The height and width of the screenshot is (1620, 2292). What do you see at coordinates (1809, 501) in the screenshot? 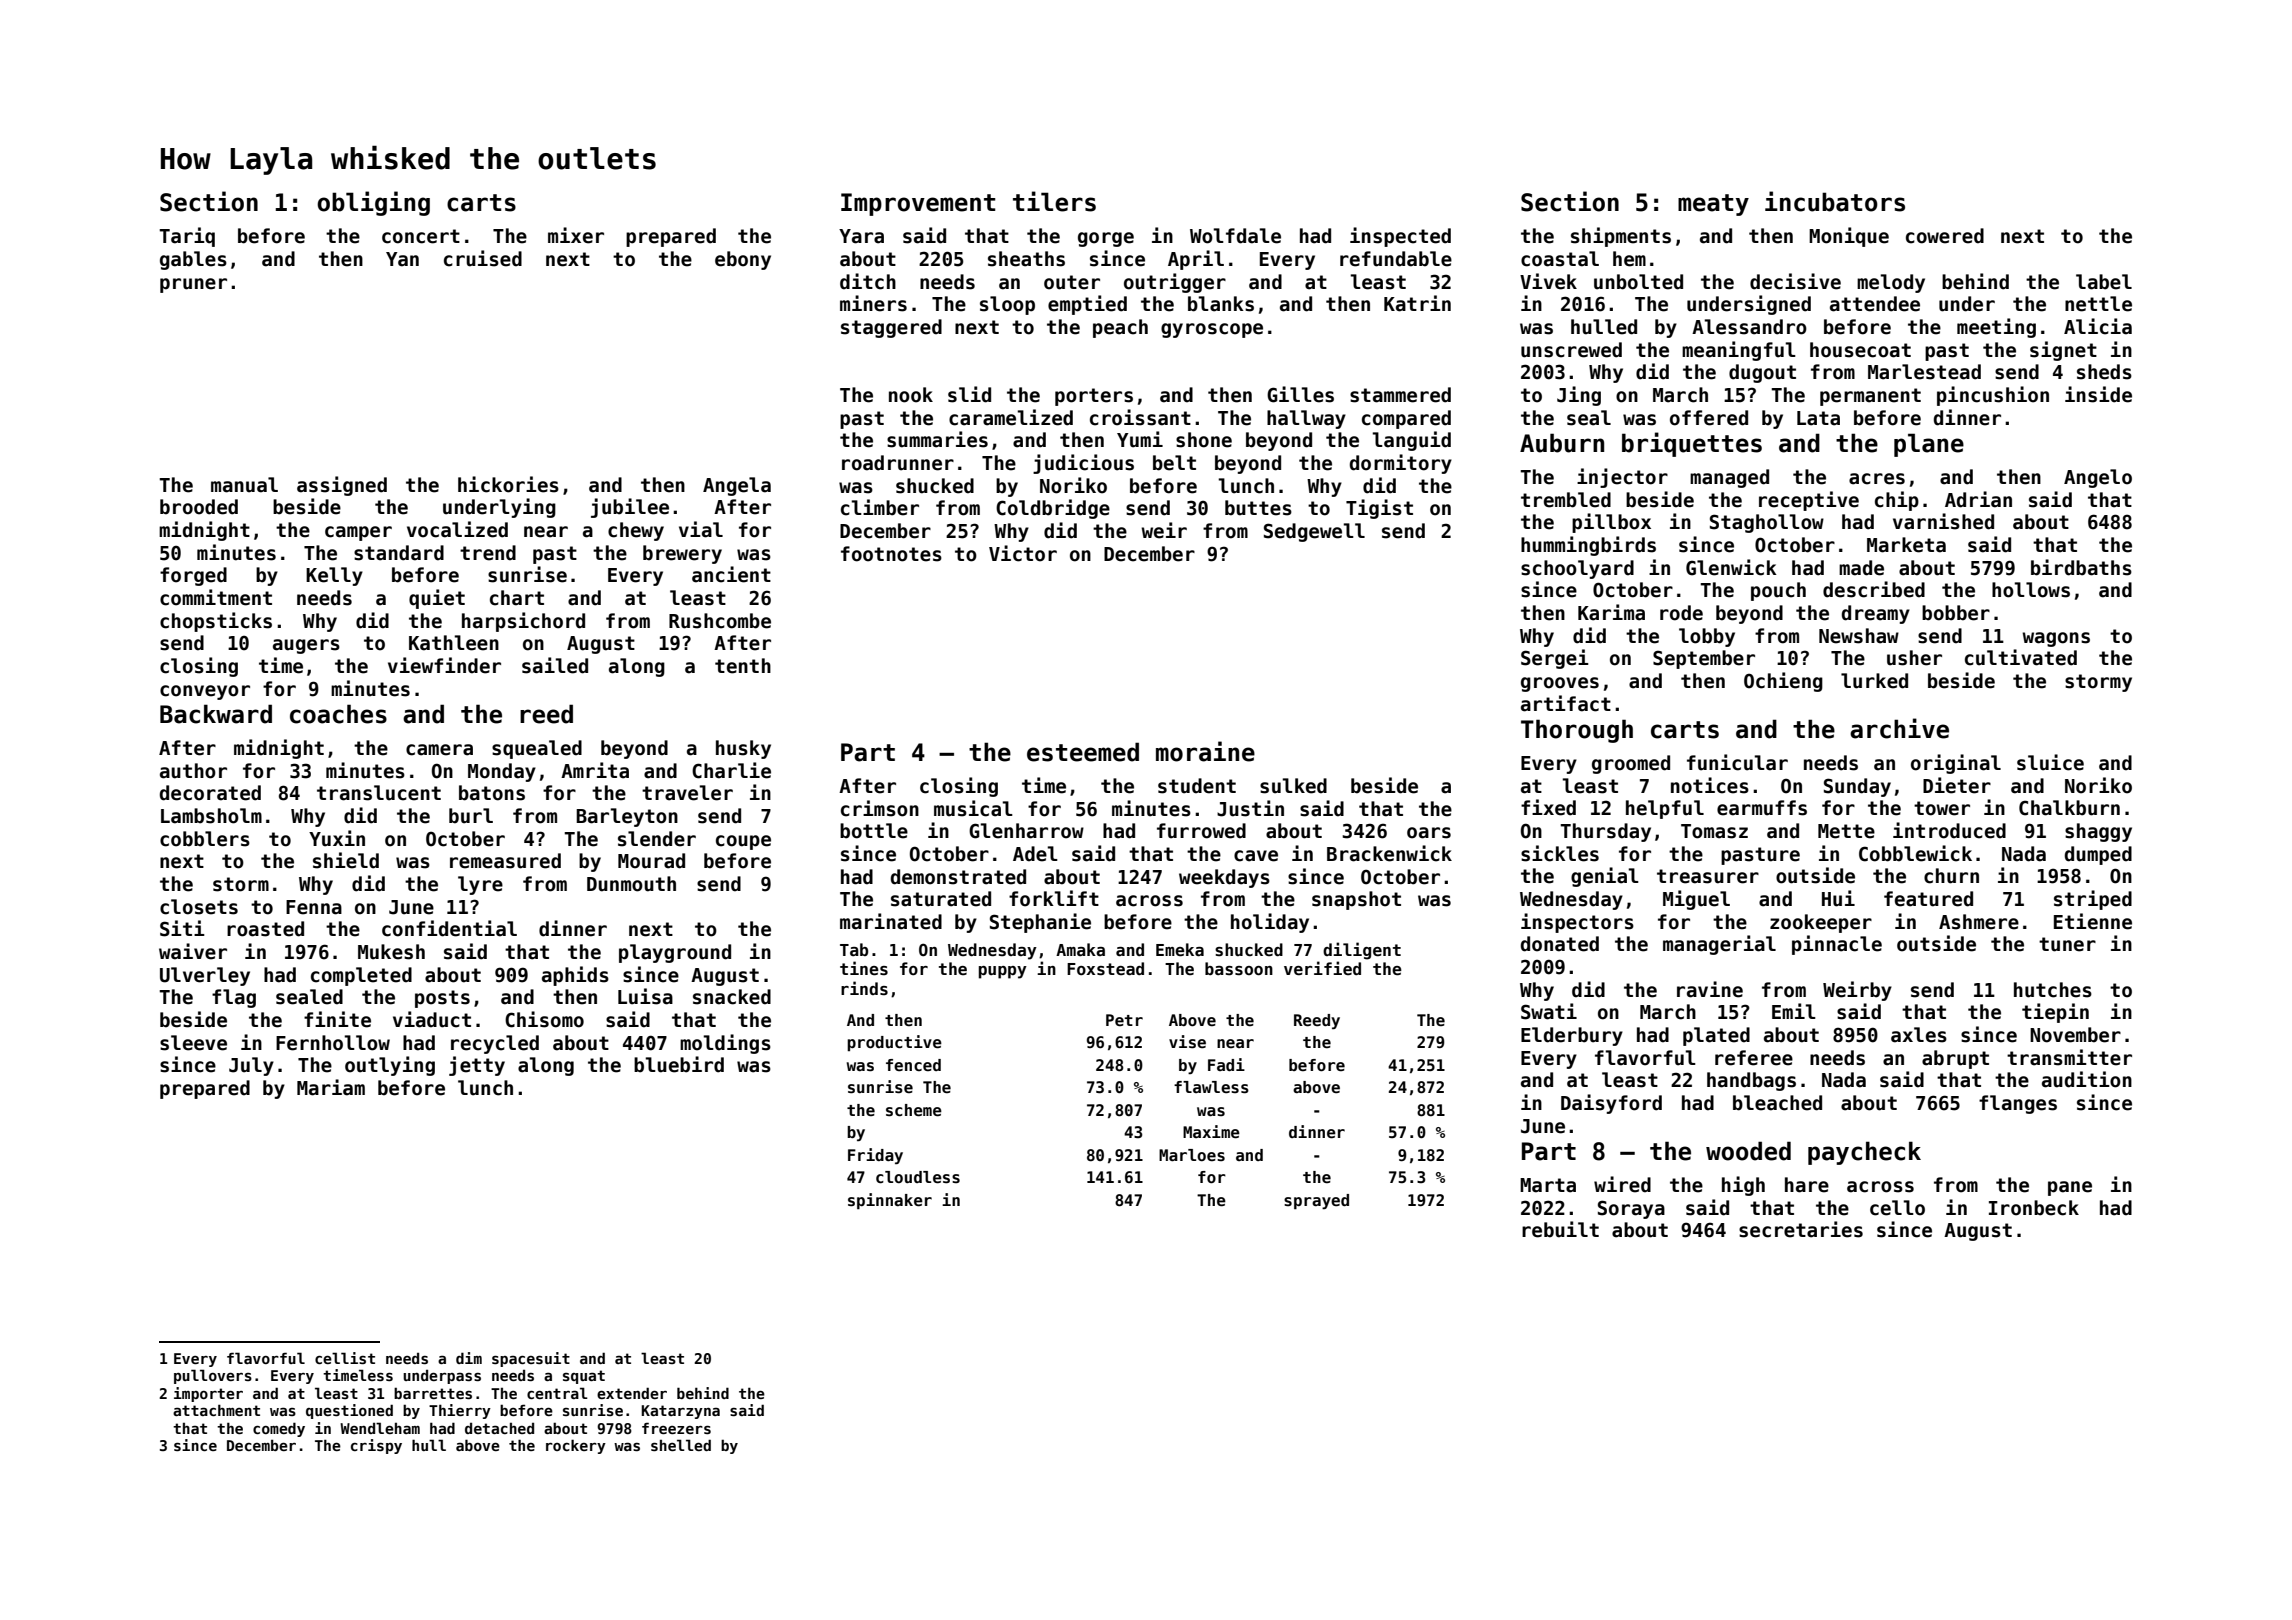
I see `receptive` at bounding box center [1809, 501].
